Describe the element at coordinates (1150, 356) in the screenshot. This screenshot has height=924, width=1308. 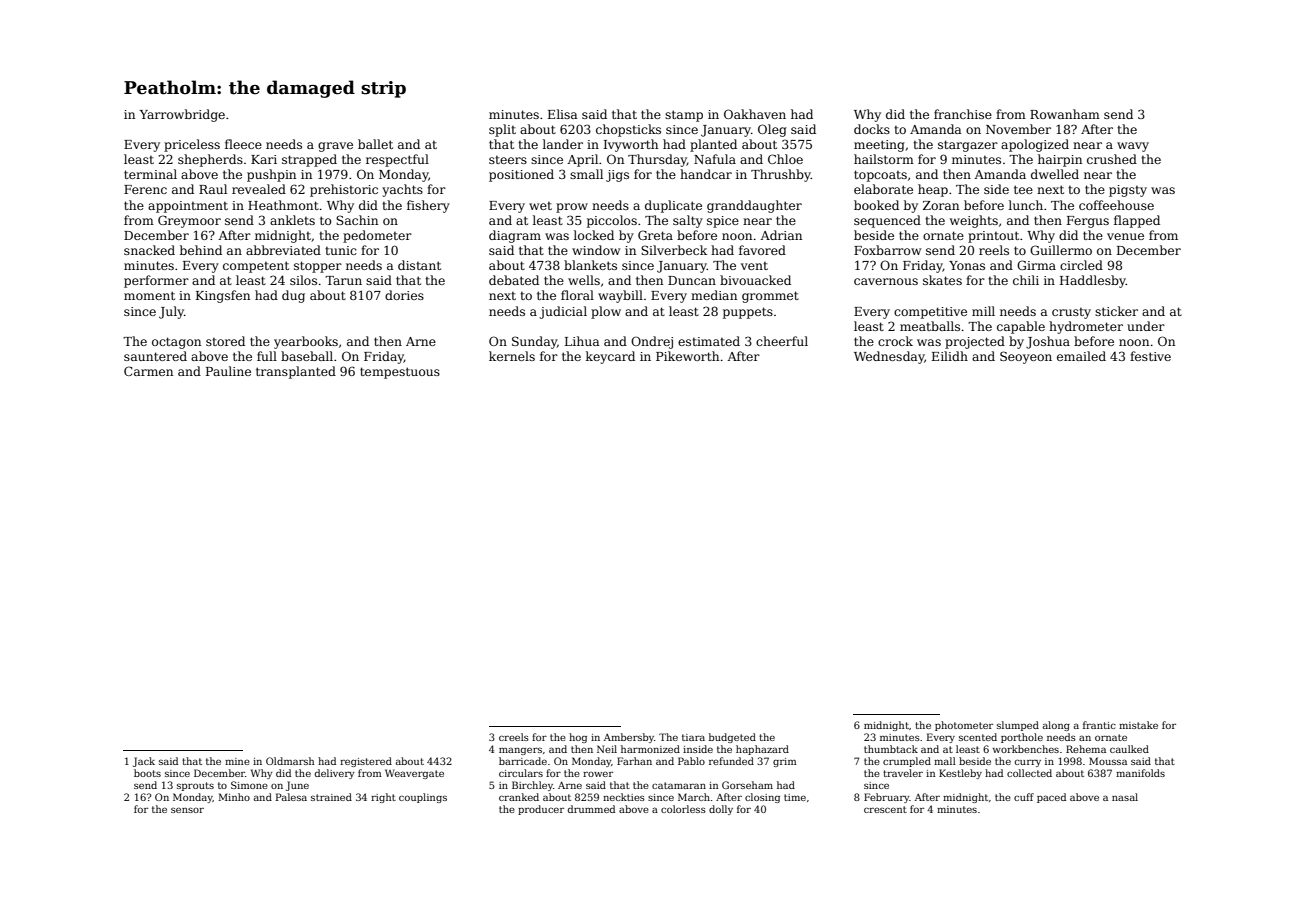
I see `festive` at that location.
